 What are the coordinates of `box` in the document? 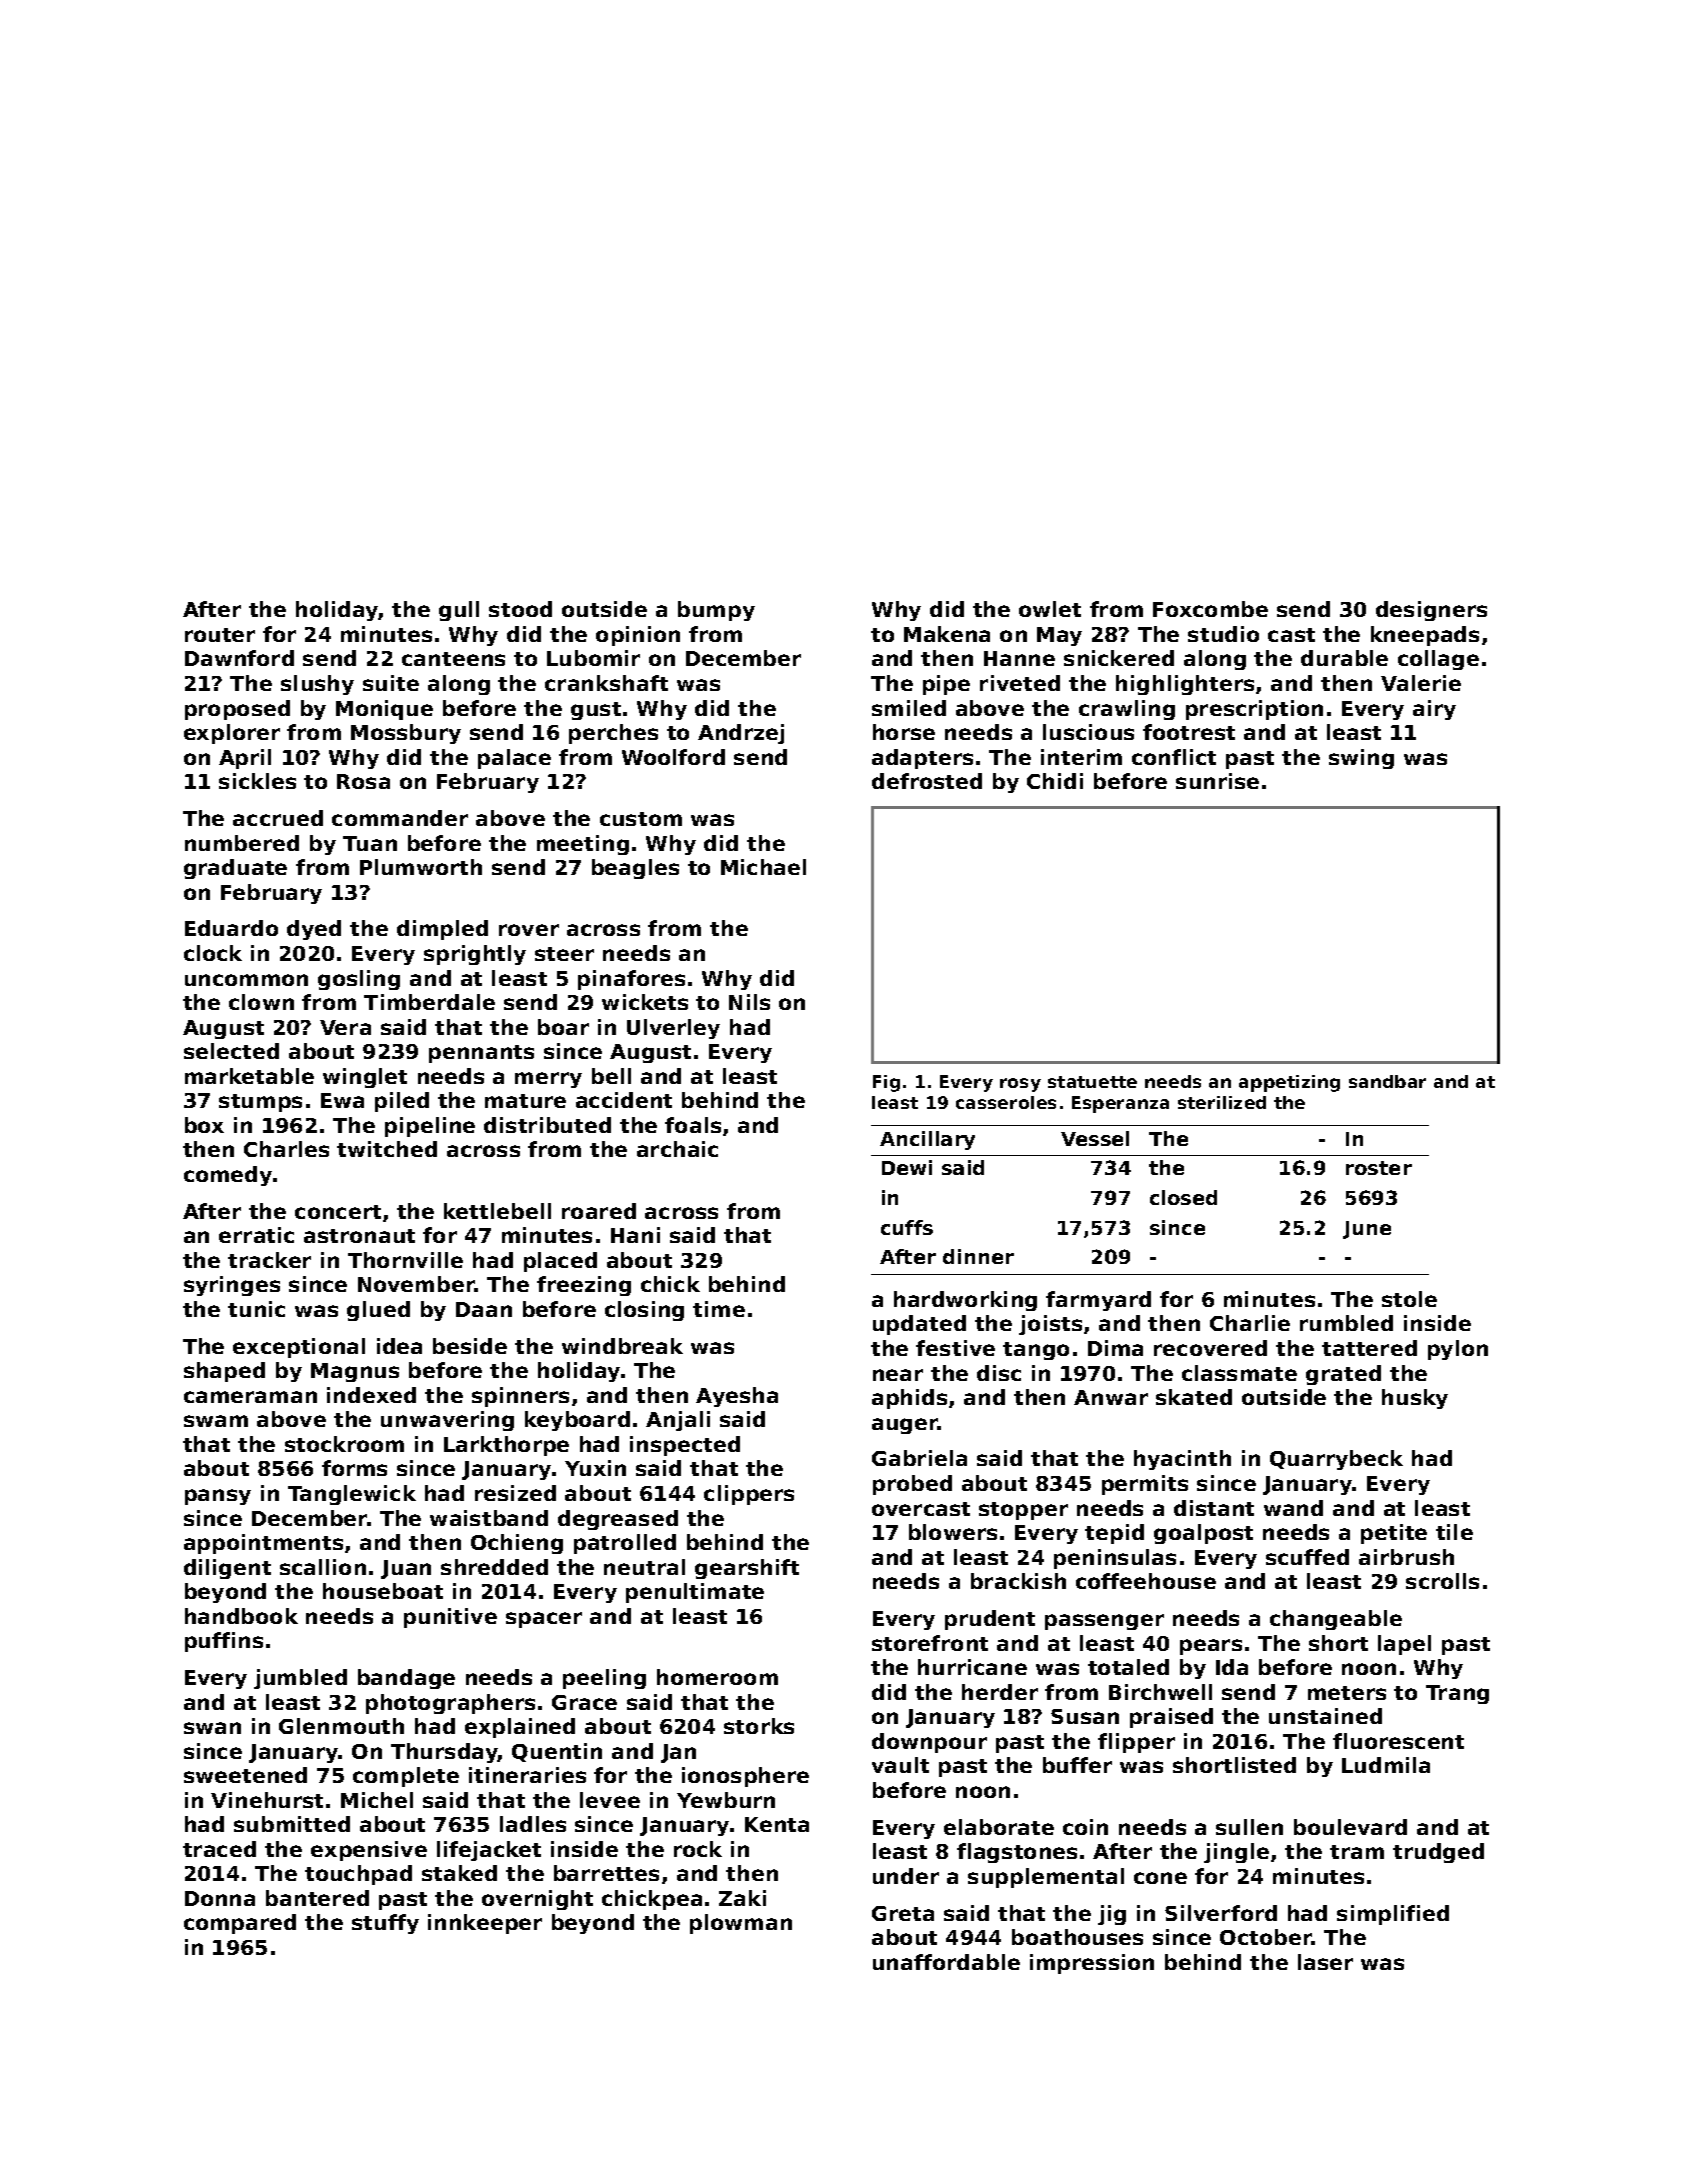 It's located at (204, 1125).
